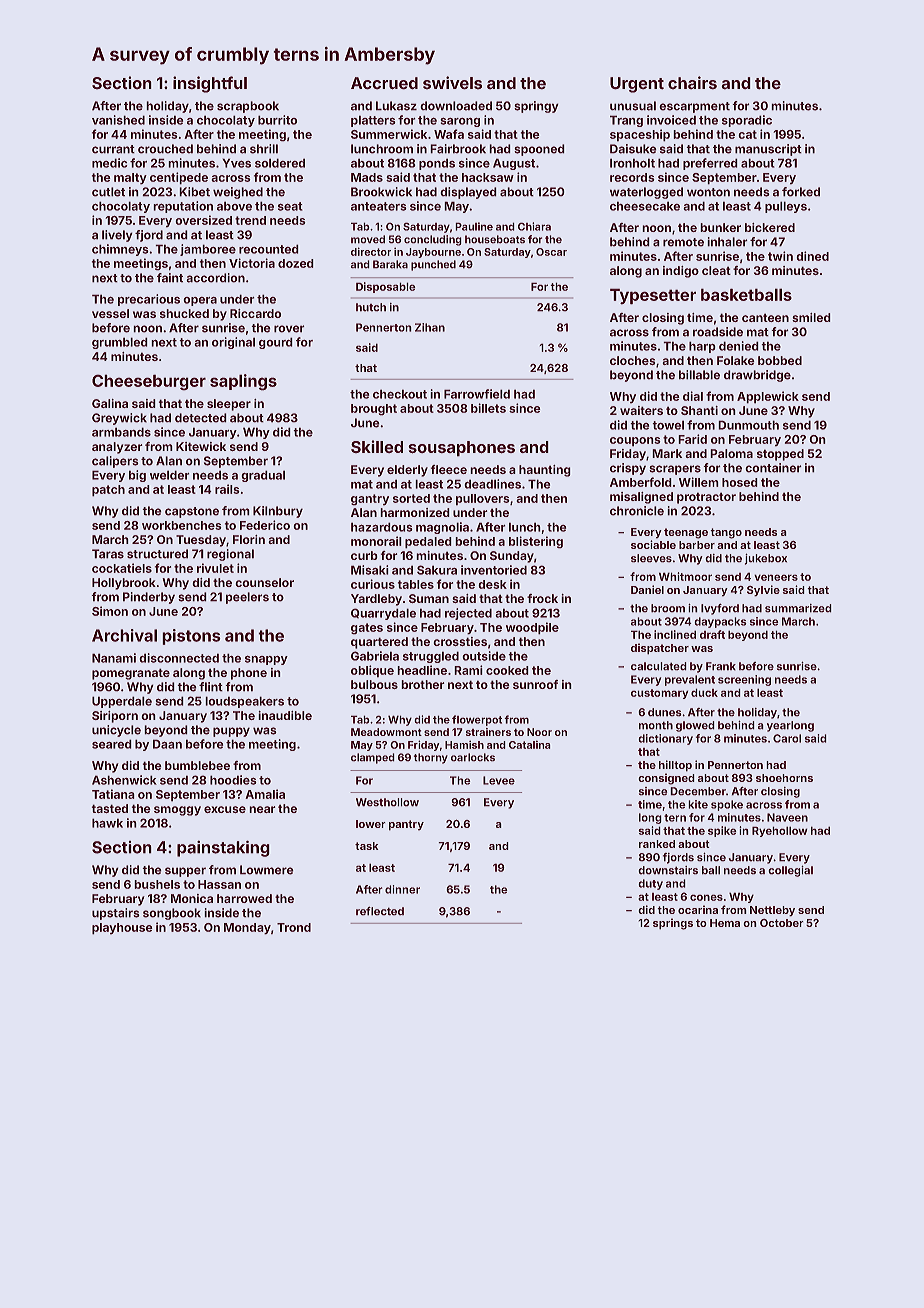 This screenshot has height=1308, width=924. I want to click on Farrowfield, so click(477, 394).
